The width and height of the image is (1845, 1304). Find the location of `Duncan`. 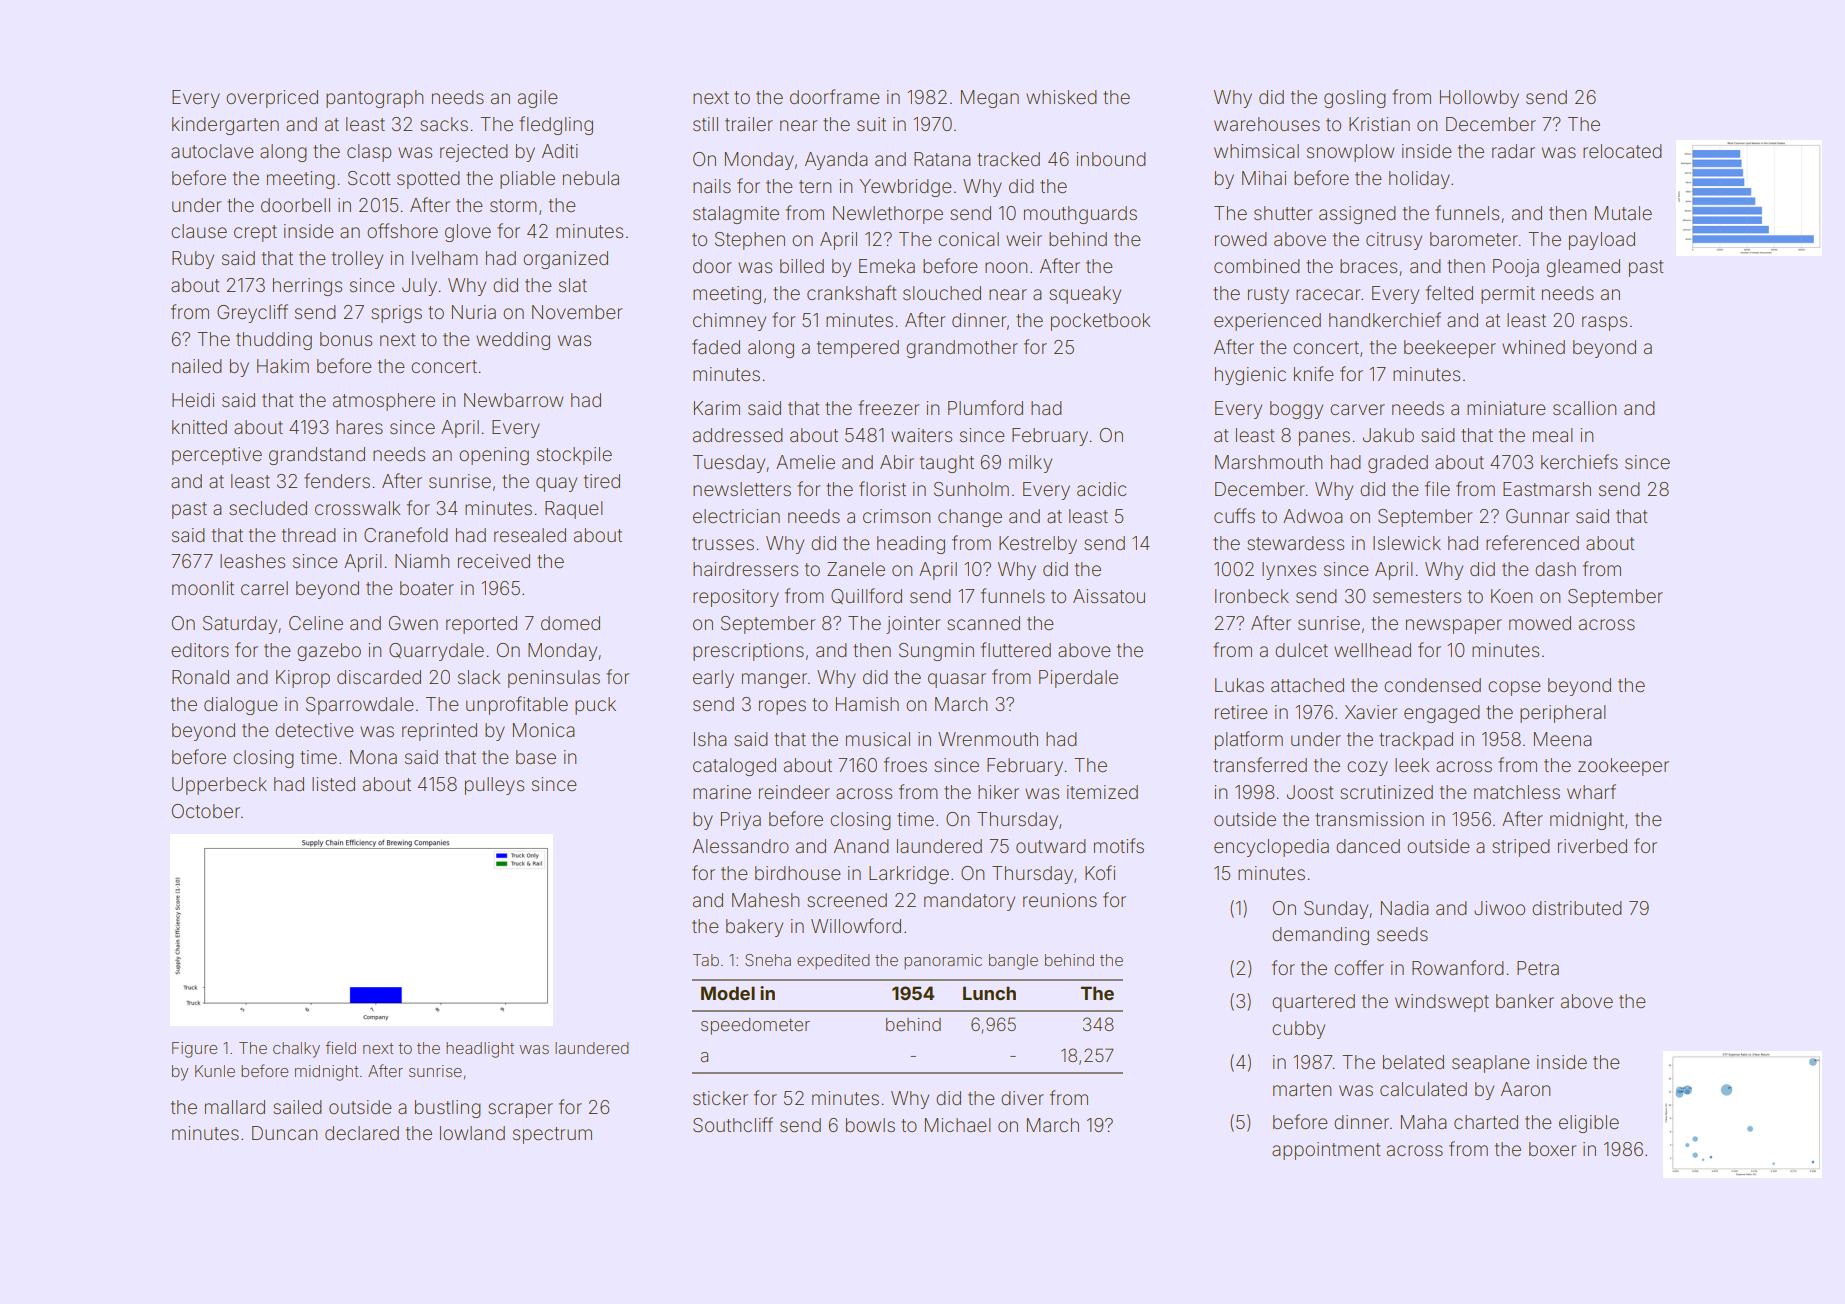

Duncan is located at coordinates (284, 1133).
